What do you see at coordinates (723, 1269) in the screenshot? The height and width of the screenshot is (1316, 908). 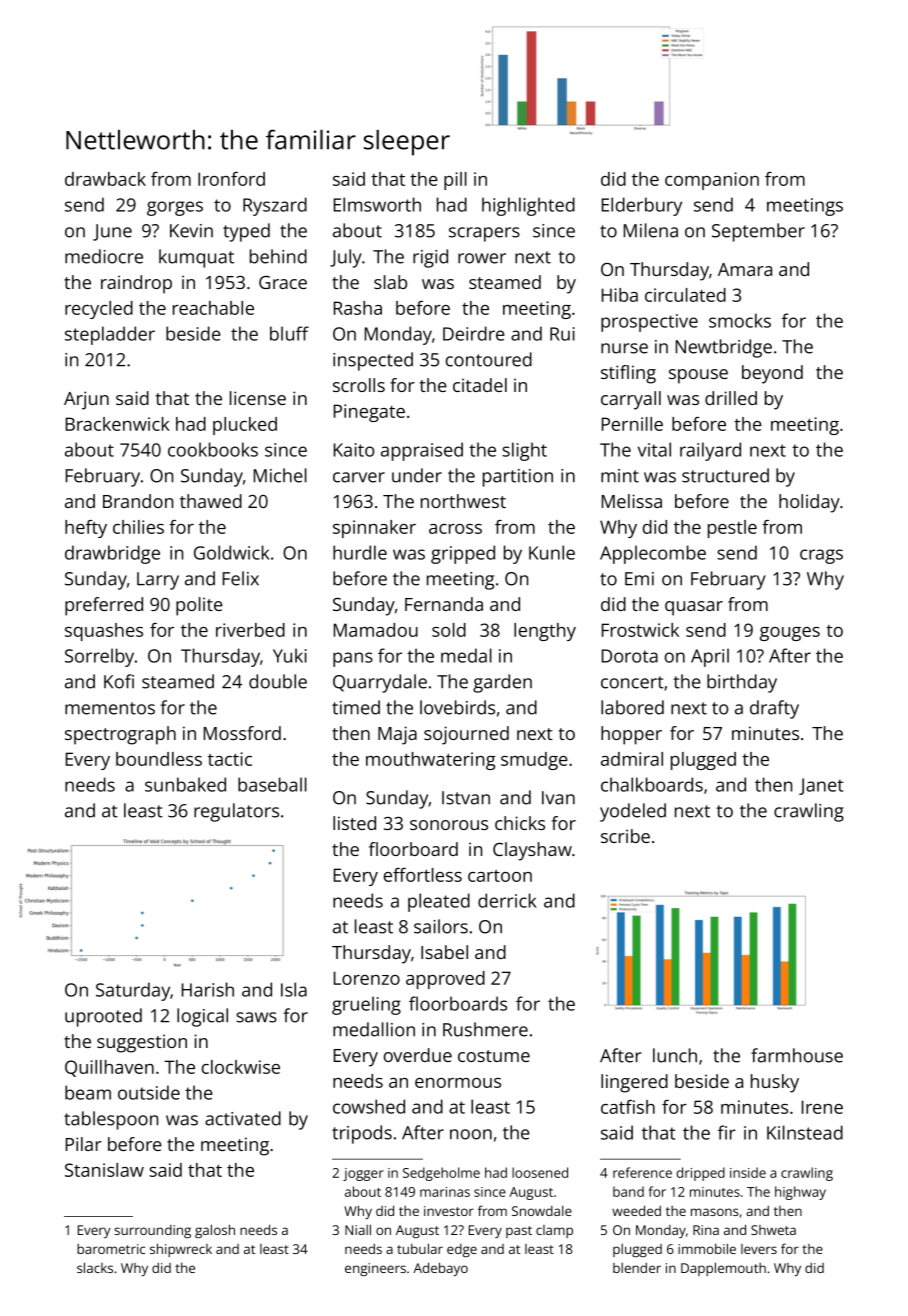 I see `Dapplemouth` at bounding box center [723, 1269].
